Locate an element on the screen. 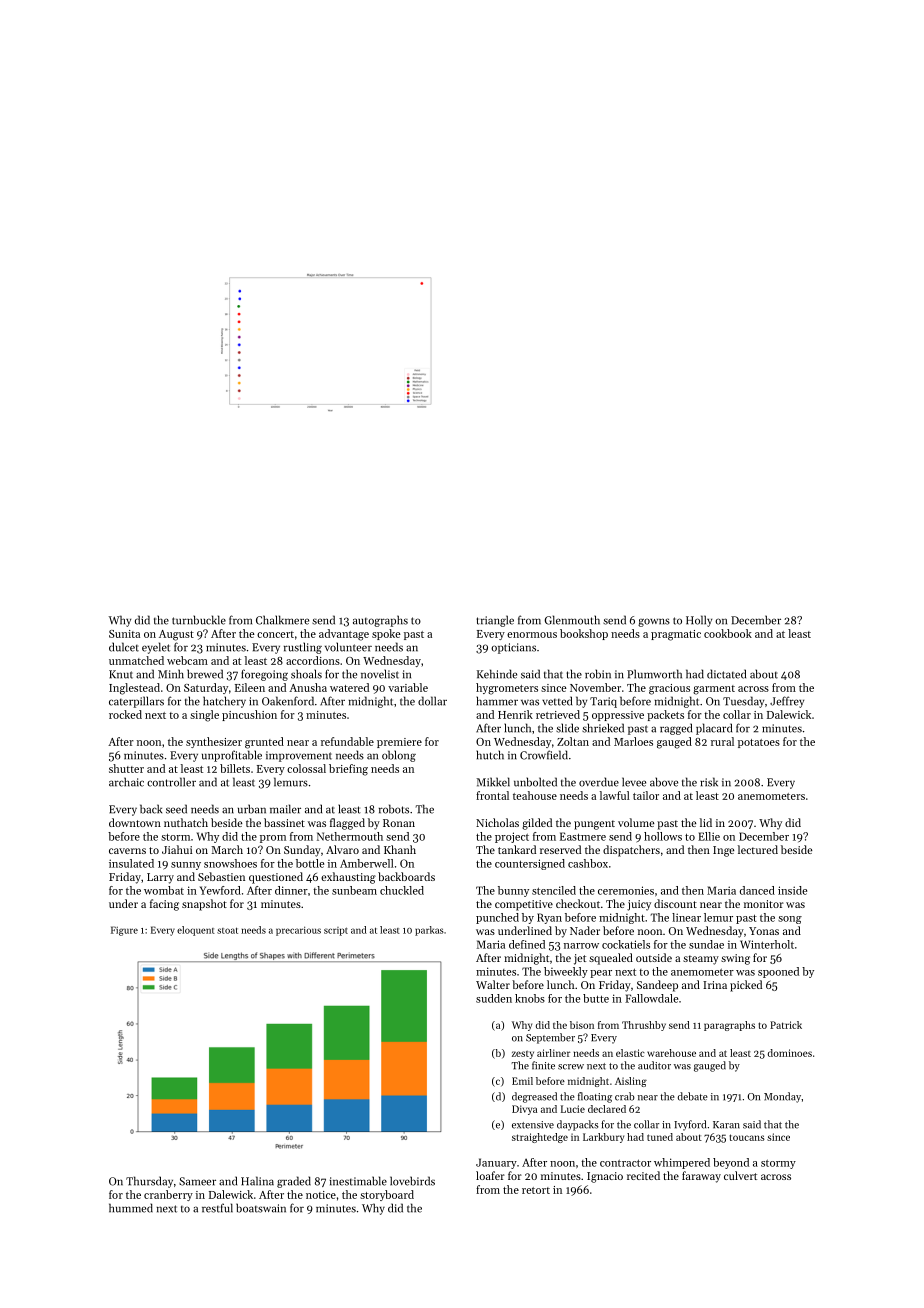 The image size is (924, 1308). Sunita is located at coordinates (124, 634).
